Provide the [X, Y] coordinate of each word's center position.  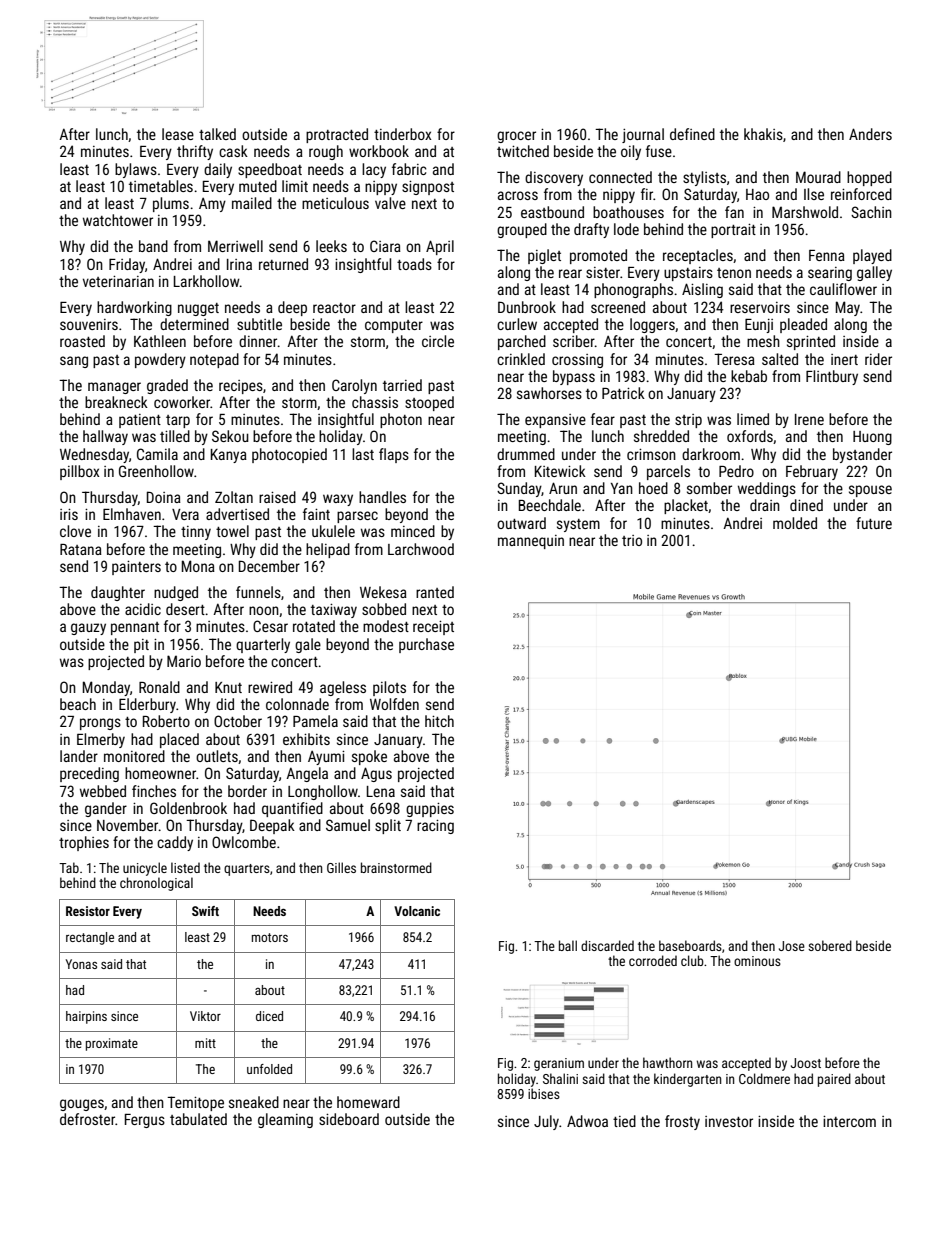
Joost [806, 1063]
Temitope [195, 1103]
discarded [607, 945]
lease [178, 134]
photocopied [289, 455]
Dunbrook [527, 307]
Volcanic [417, 911]
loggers [652, 325]
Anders [870, 134]
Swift [205, 911]
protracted [337, 135]
